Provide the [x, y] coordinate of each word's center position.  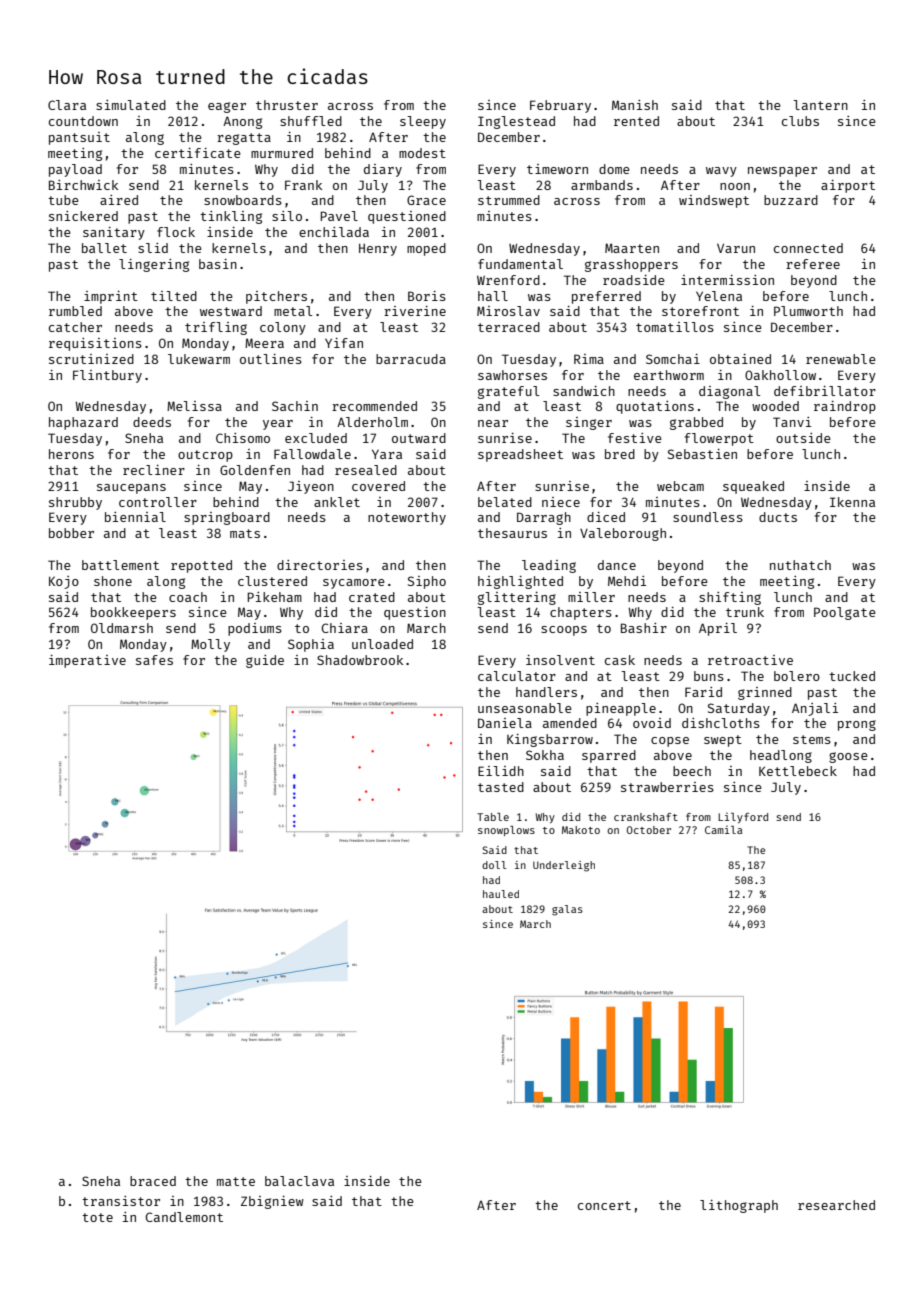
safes [154, 660]
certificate [198, 153]
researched [836, 1205]
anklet [337, 502]
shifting [730, 598]
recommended [374, 406]
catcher [75, 327]
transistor [121, 1201]
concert [604, 1205]
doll [494, 865]
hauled [501, 894]
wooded [775, 406]
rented [636, 121]
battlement [120, 565]
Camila [723, 829]
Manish [635, 105]
